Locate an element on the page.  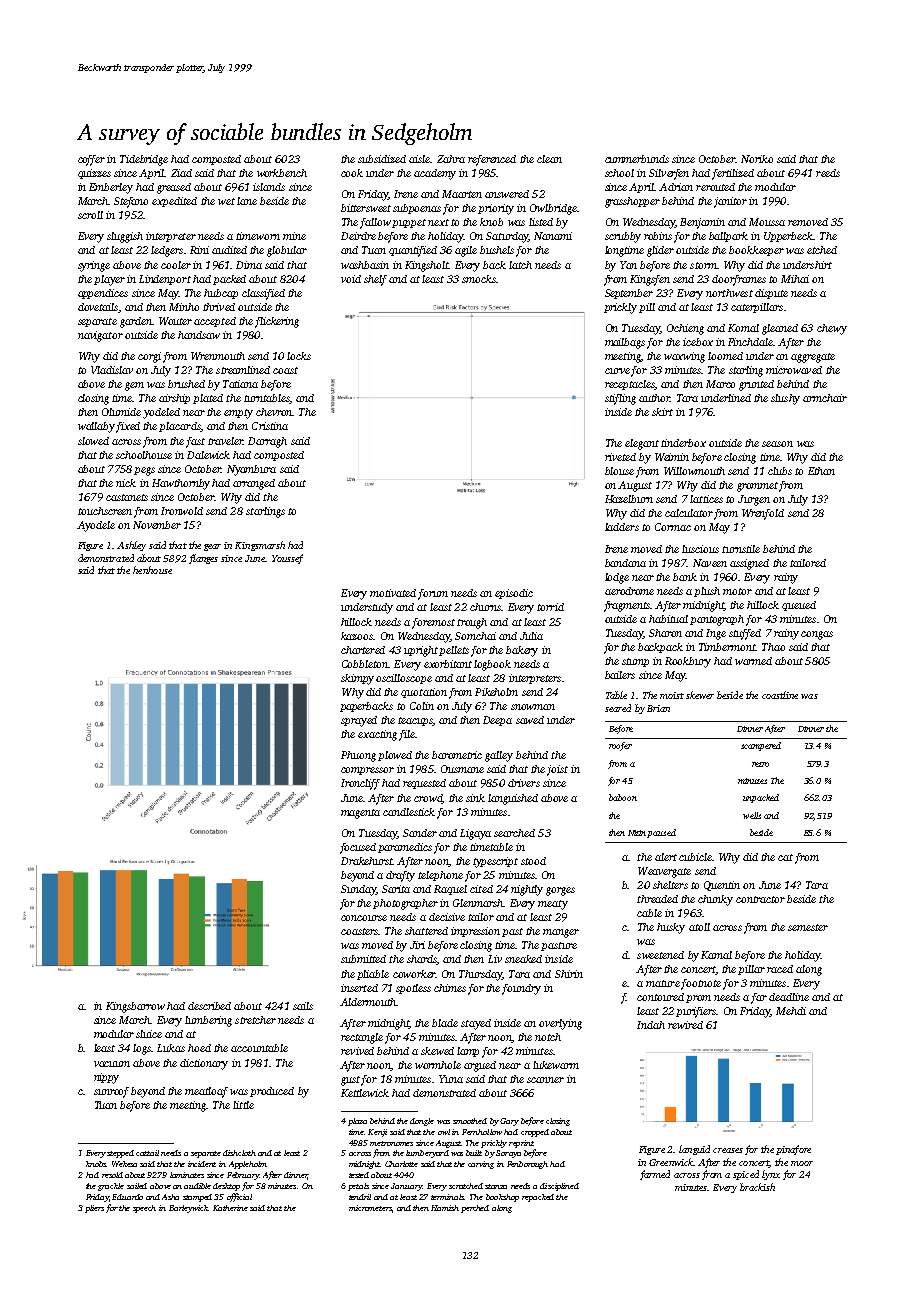
Youssef is located at coordinates (287, 559).
